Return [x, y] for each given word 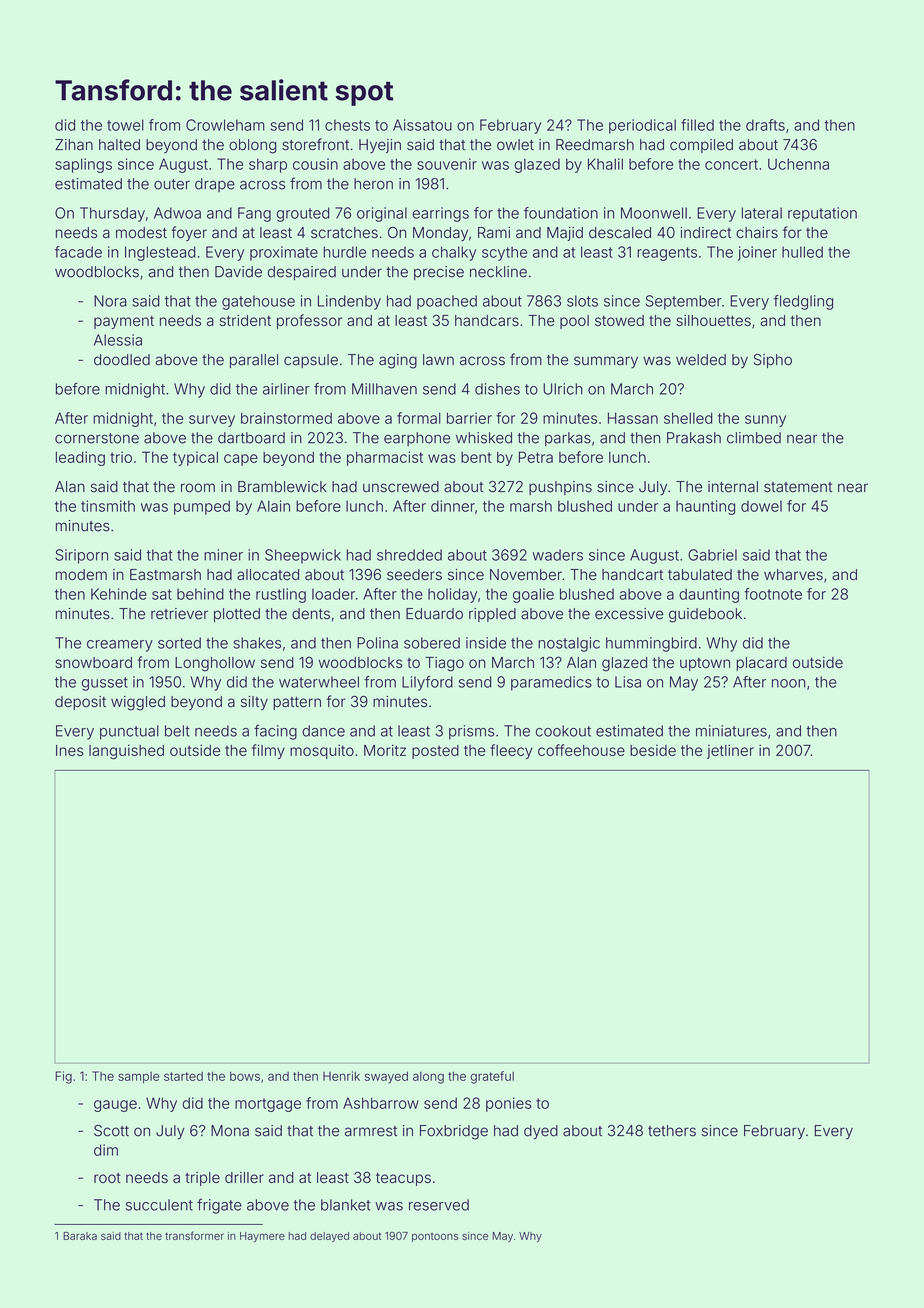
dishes [497, 389]
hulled [802, 252]
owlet [515, 145]
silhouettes [713, 320]
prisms [471, 732]
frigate [219, 1206]
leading [80, 458]
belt [177, 731]
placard [761, 664]
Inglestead [160, 253]
